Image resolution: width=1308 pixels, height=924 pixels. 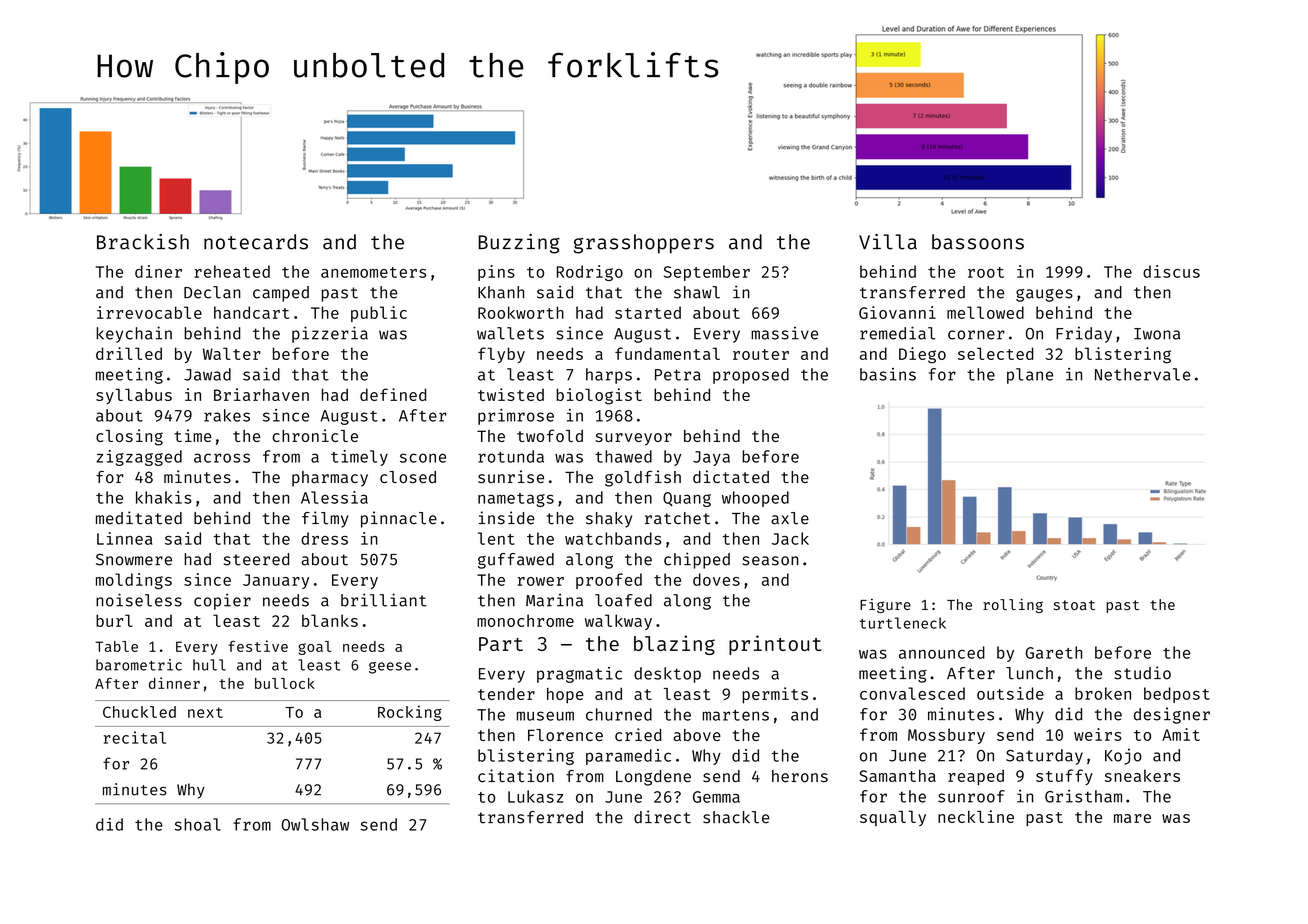 I want to click on Owlshaw, so click(x=315, y=824).
